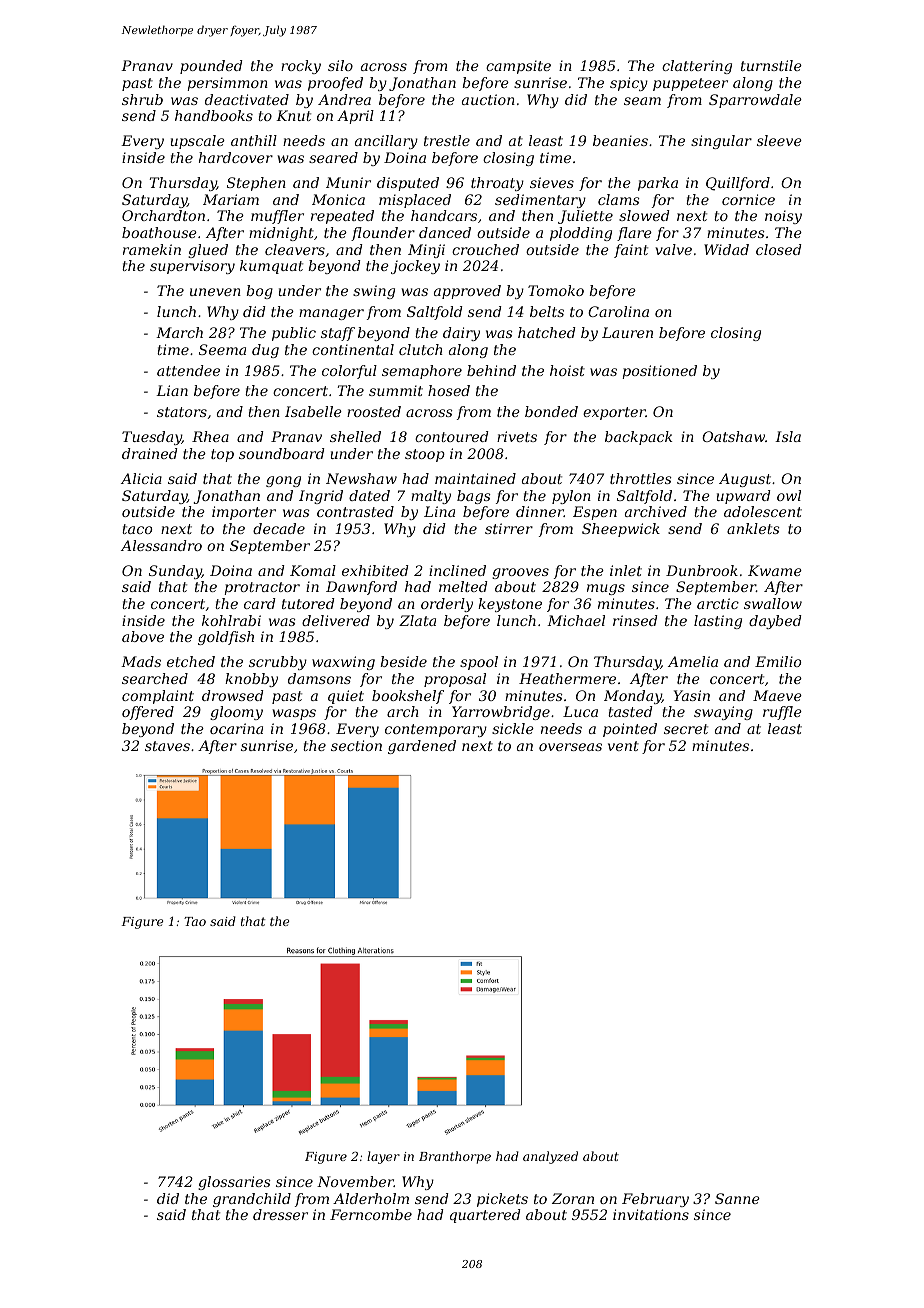  What do you see at coordinates (614, 413) in the image?
I see `exporter` at bounding box center [614, 413].
